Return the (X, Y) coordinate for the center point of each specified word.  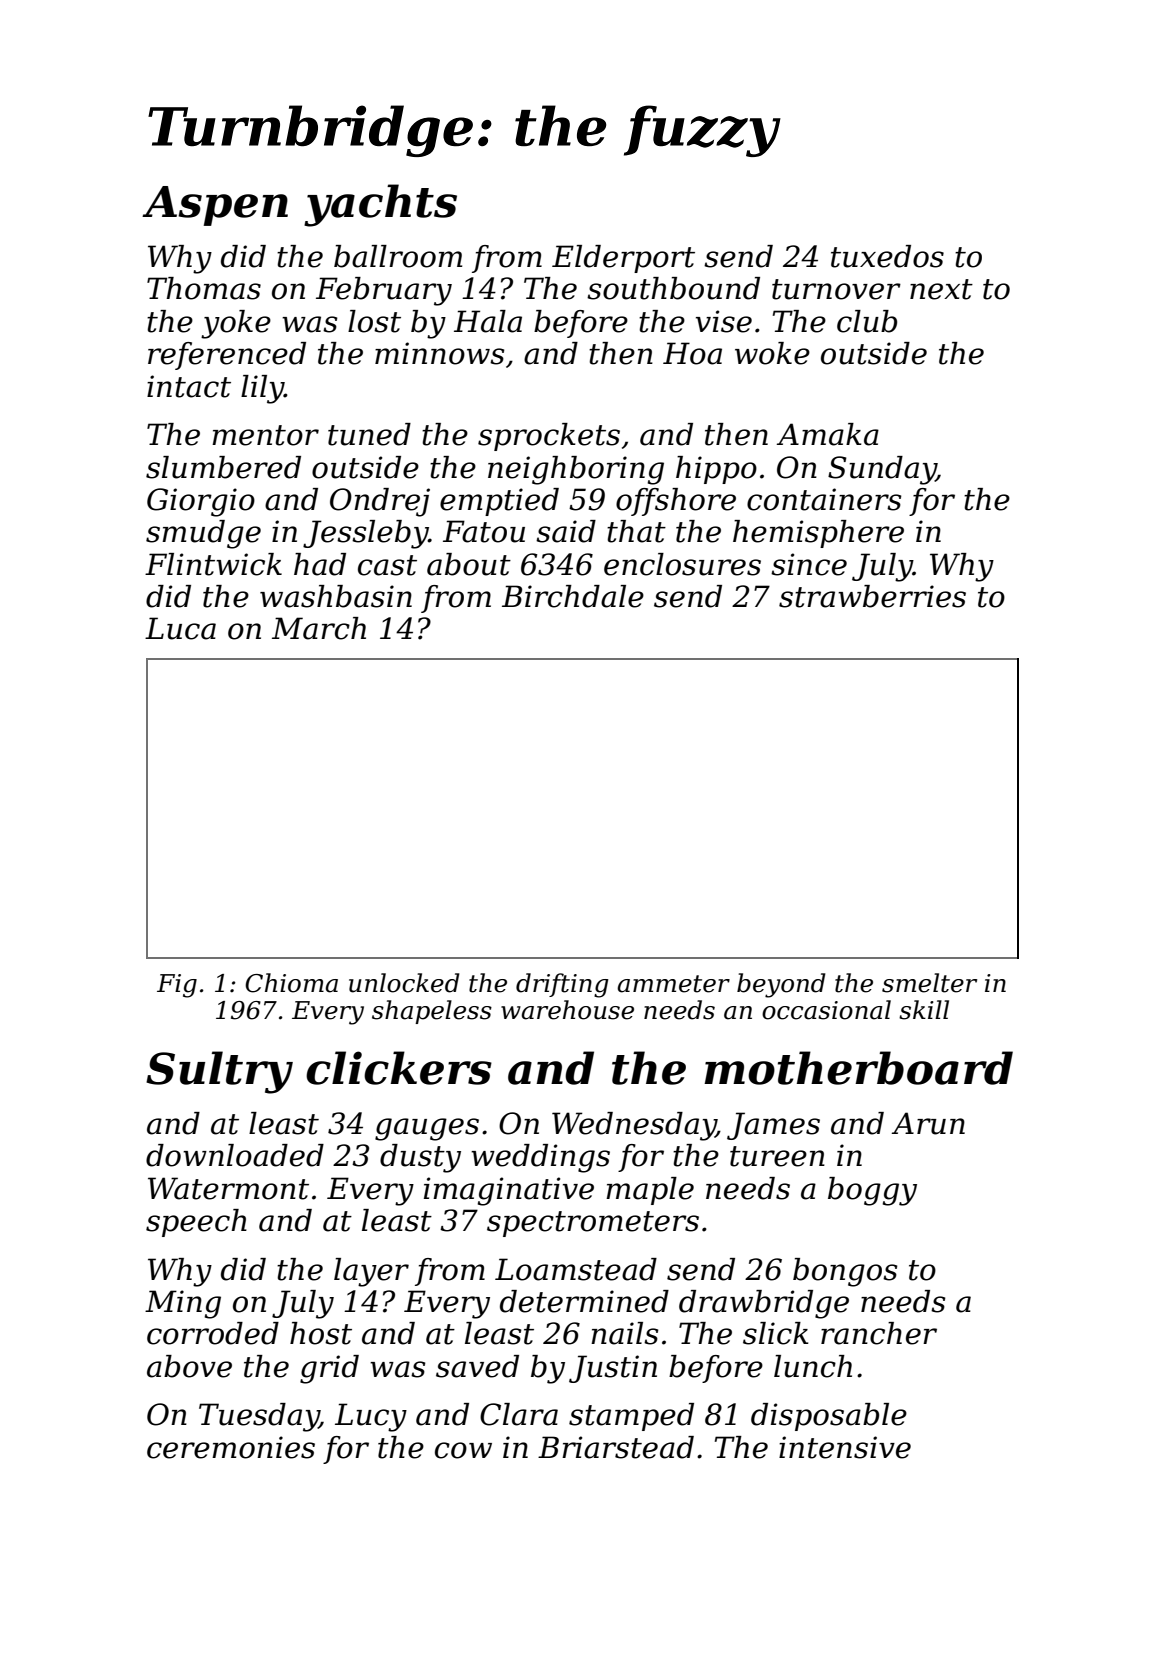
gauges (427, 1129)
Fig (177, 986)
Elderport (623, 259)
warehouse (567, 1010)
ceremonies (231, 1447)
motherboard (858, 1068)
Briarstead (616, 1447)
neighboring (576, 470)
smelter (929, 983)
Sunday (882, 470)
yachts (380, 205)
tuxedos (887, 256)
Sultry (219, 1072)
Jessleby (366, 534)
